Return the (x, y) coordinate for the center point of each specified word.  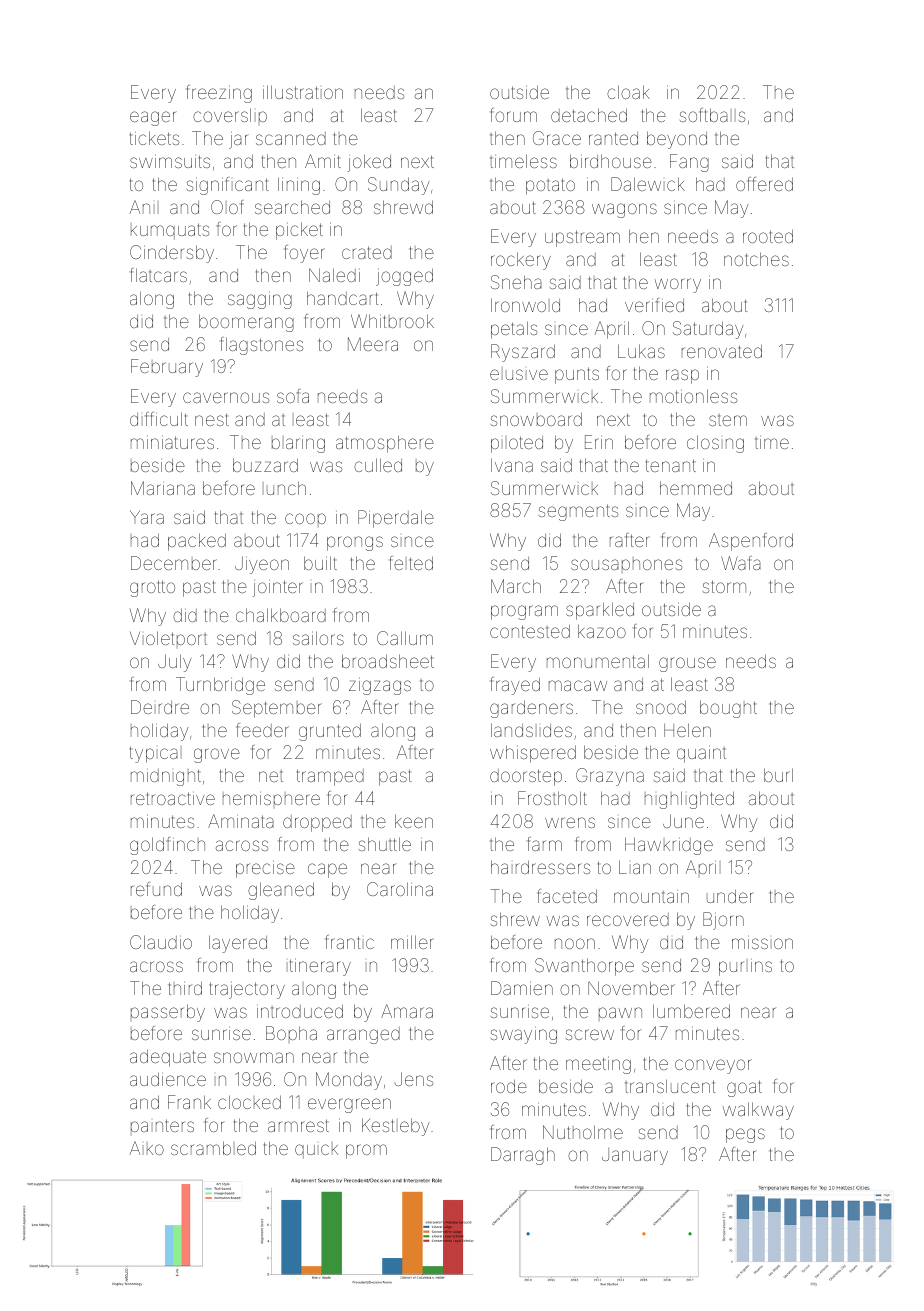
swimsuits (170, 161)
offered (764, 184)
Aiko (147, 1148)
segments (578, 512)
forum (514, 115)
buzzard (265, 465)
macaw (578, 685)
